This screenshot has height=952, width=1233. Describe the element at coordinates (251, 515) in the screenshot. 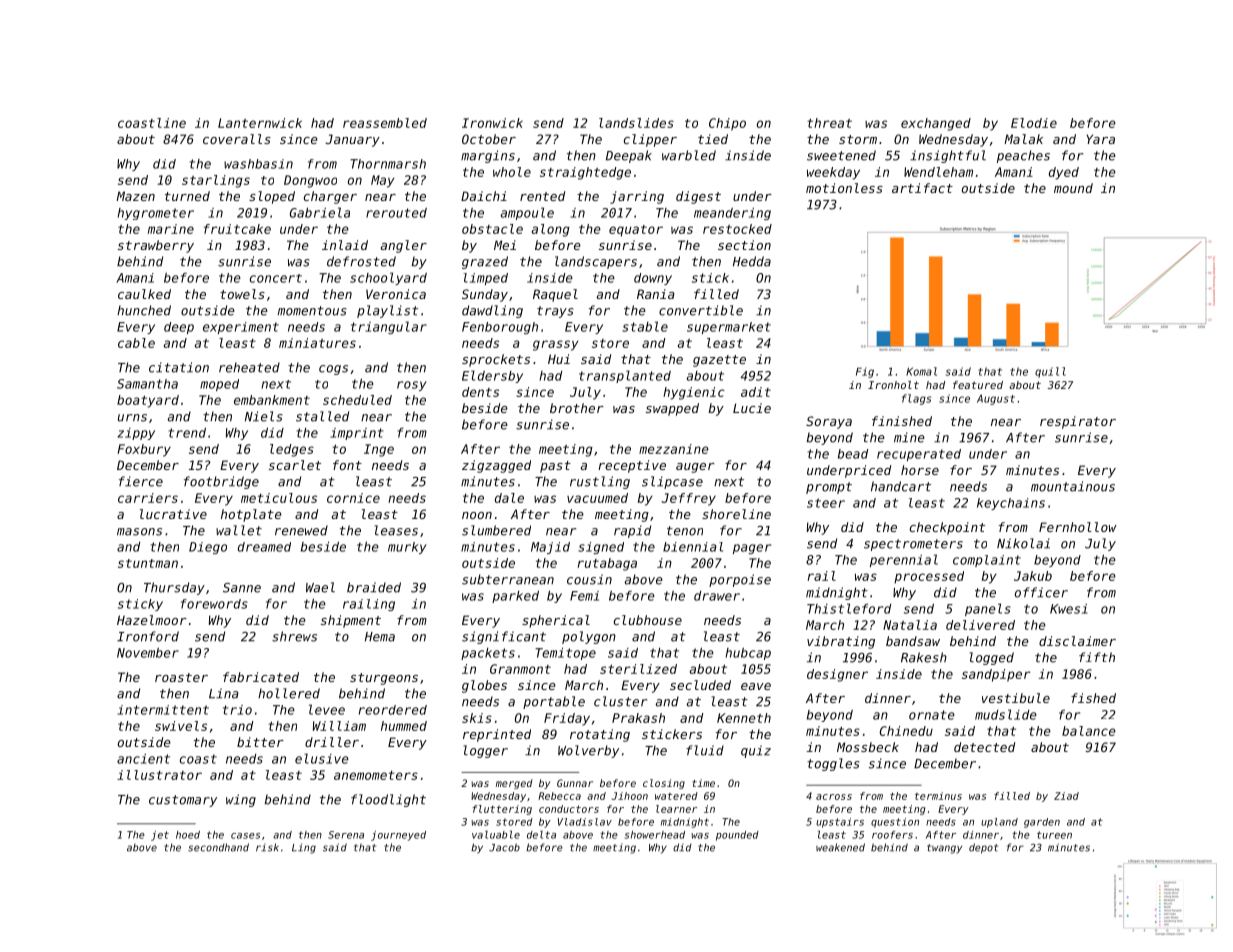

I see `hotplate` at that location.
